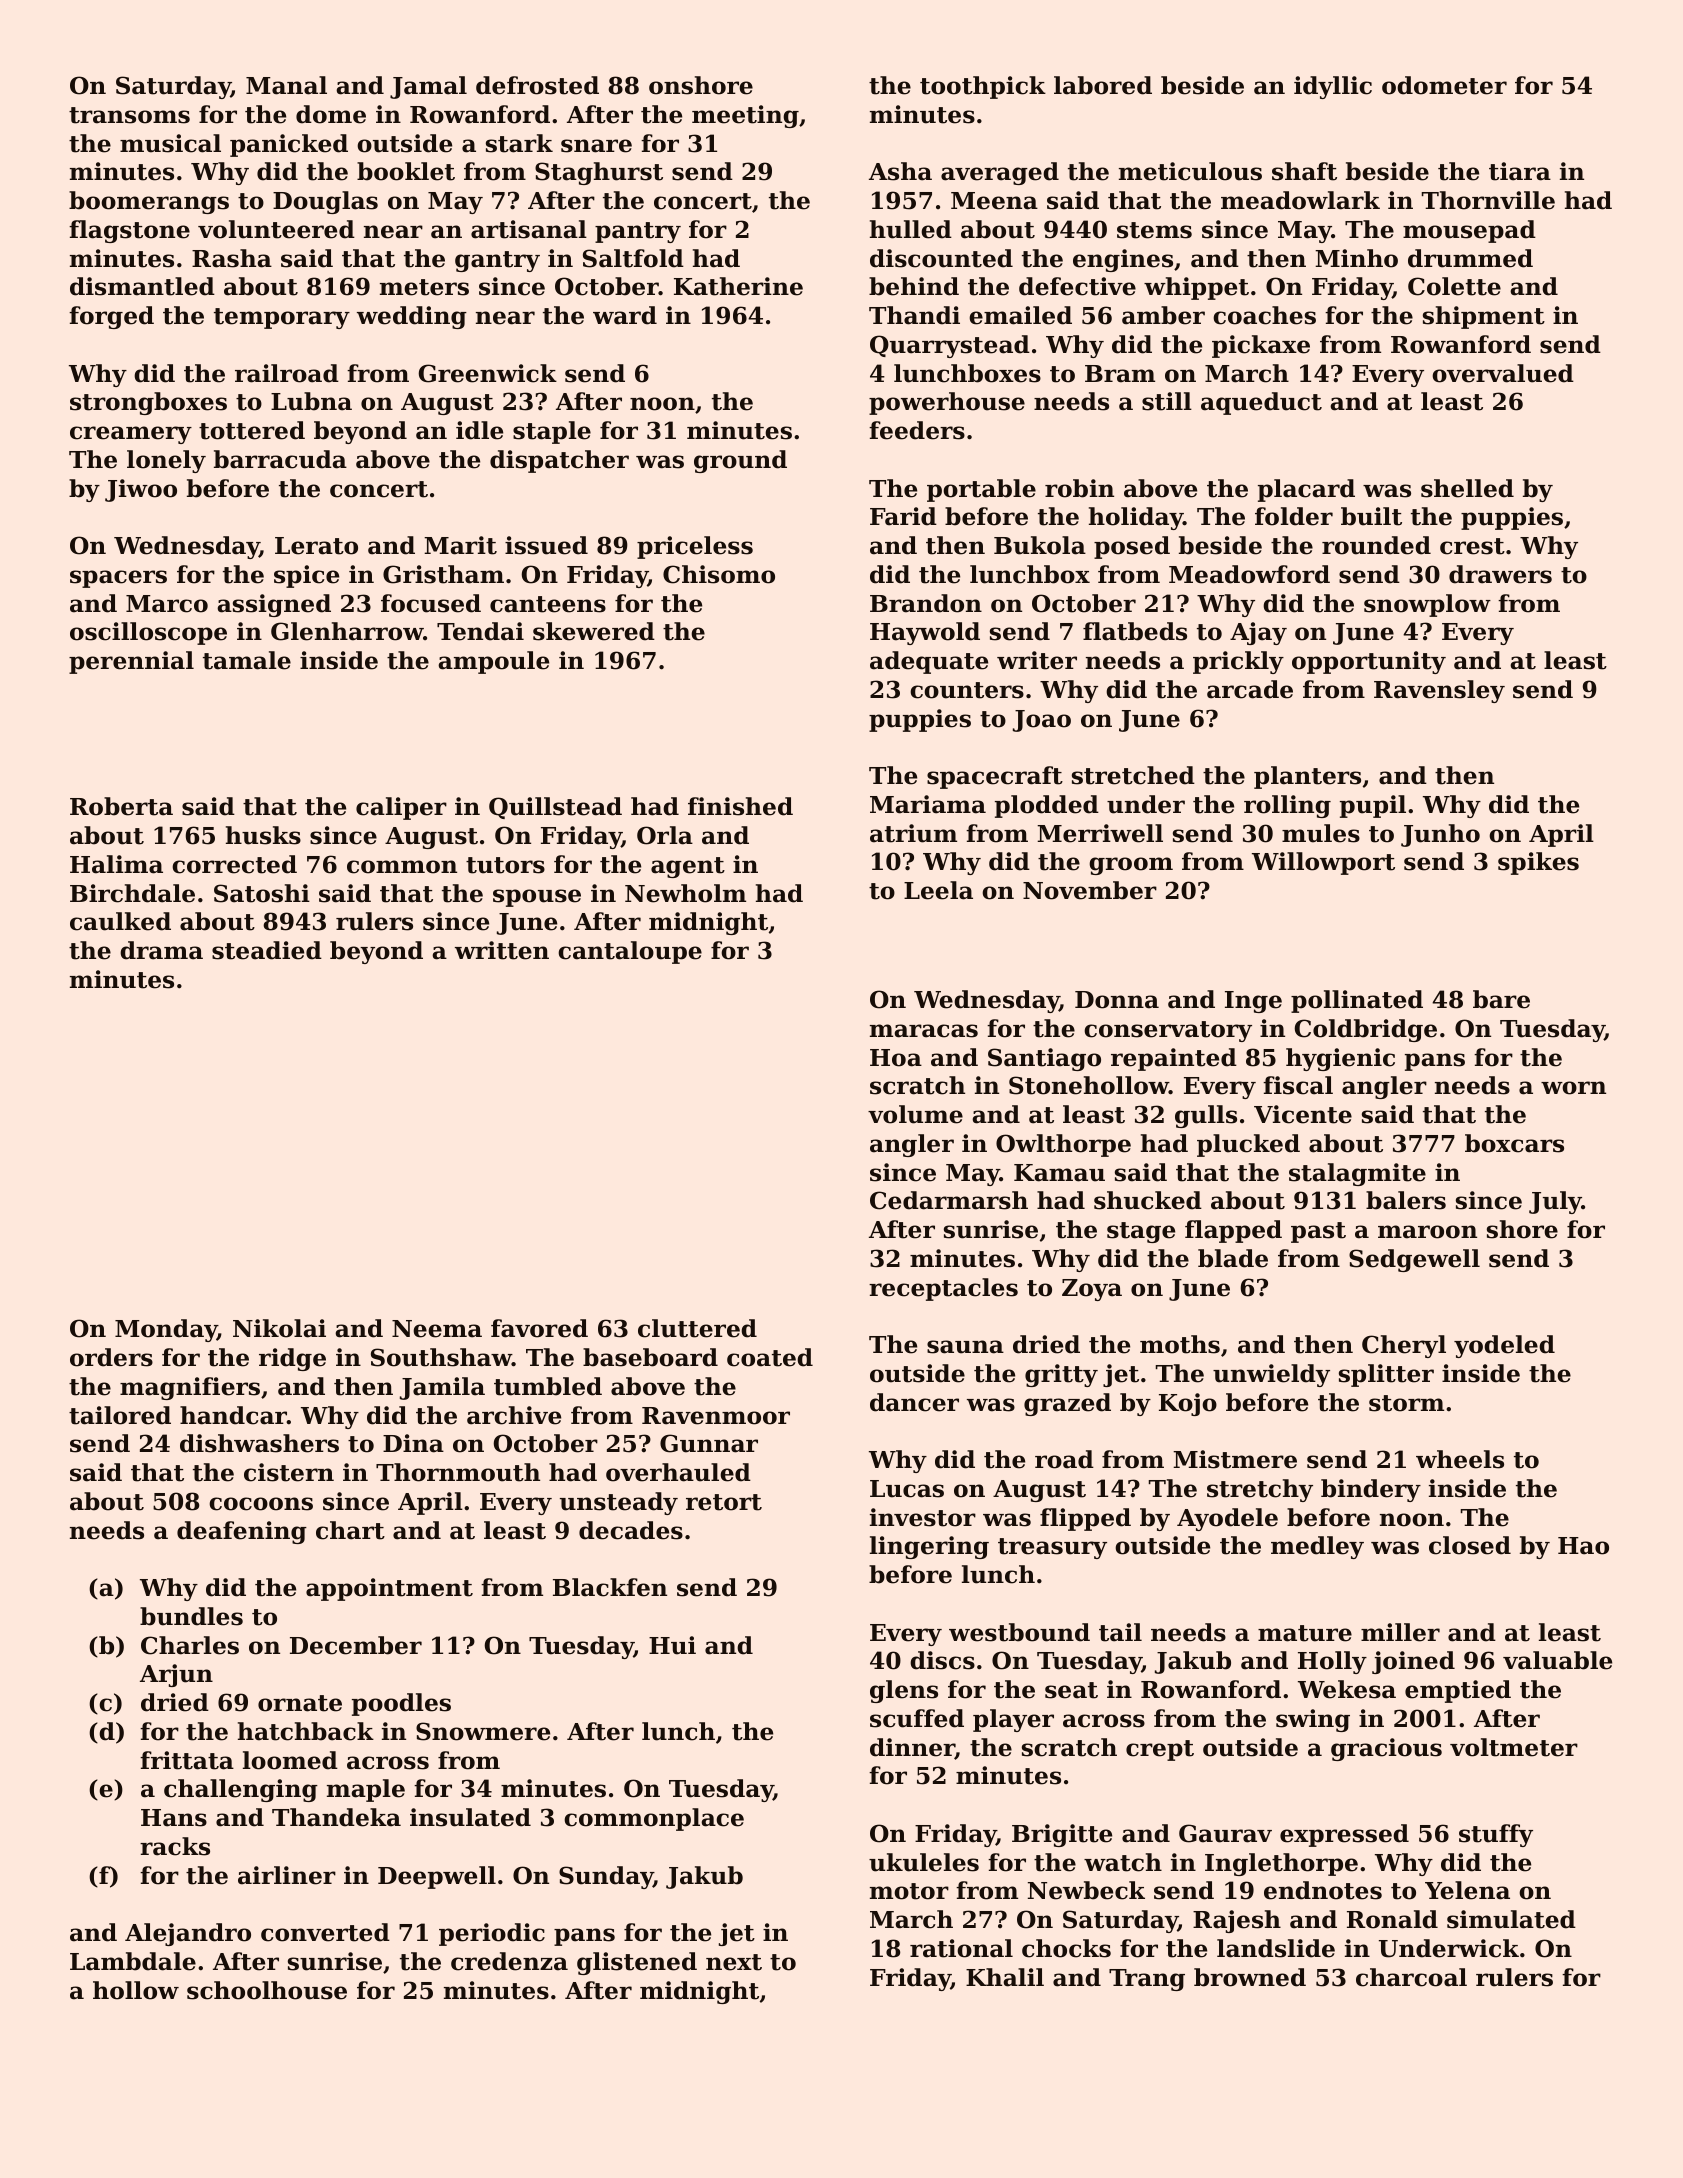 This page has height=2178, width=1683. What do you see at coordinates (1005, 1977) in the page?
I see `Khalil` at bounding box center [1005, 1977].
